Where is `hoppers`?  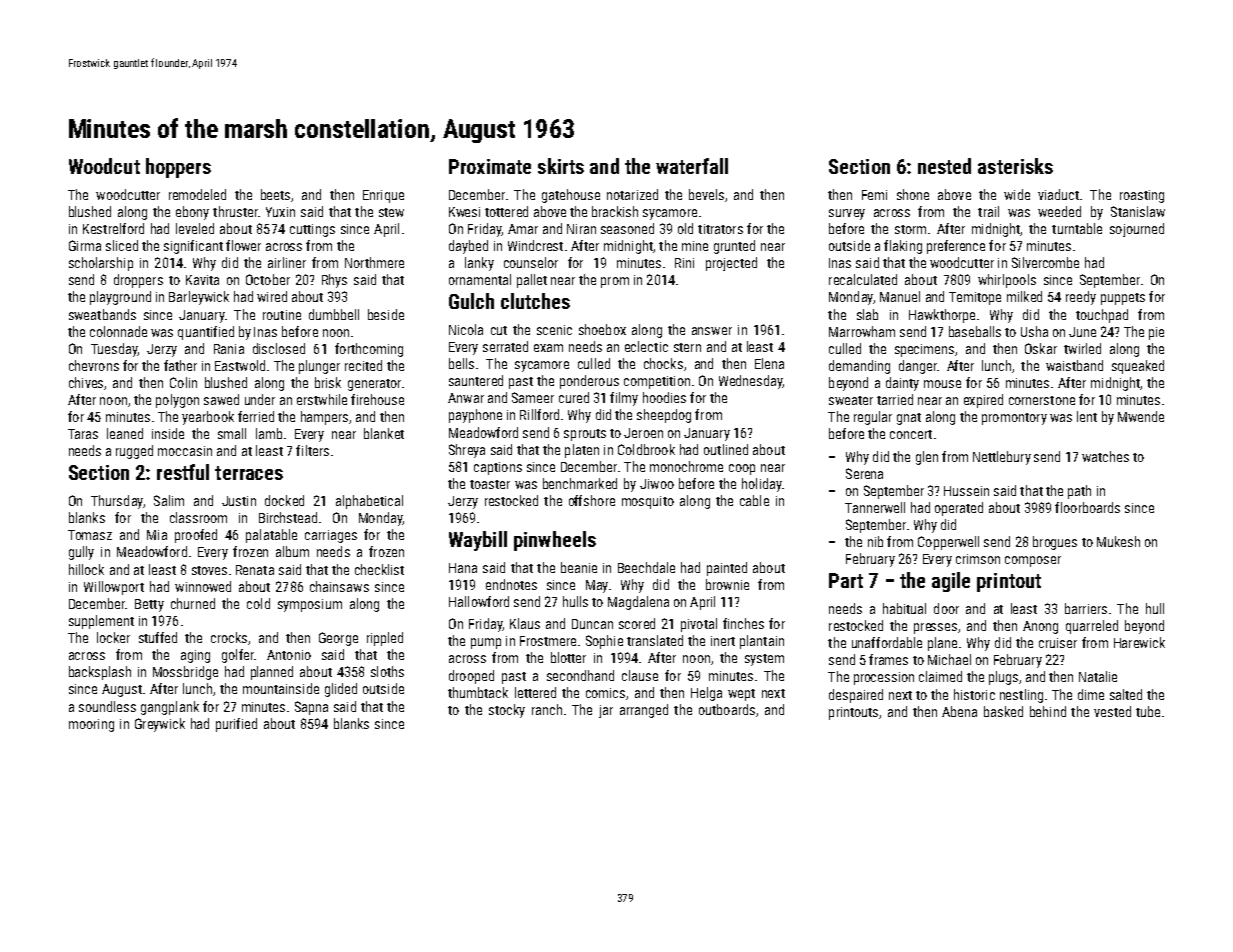
hoppers is located at coordinates (178, 168).
